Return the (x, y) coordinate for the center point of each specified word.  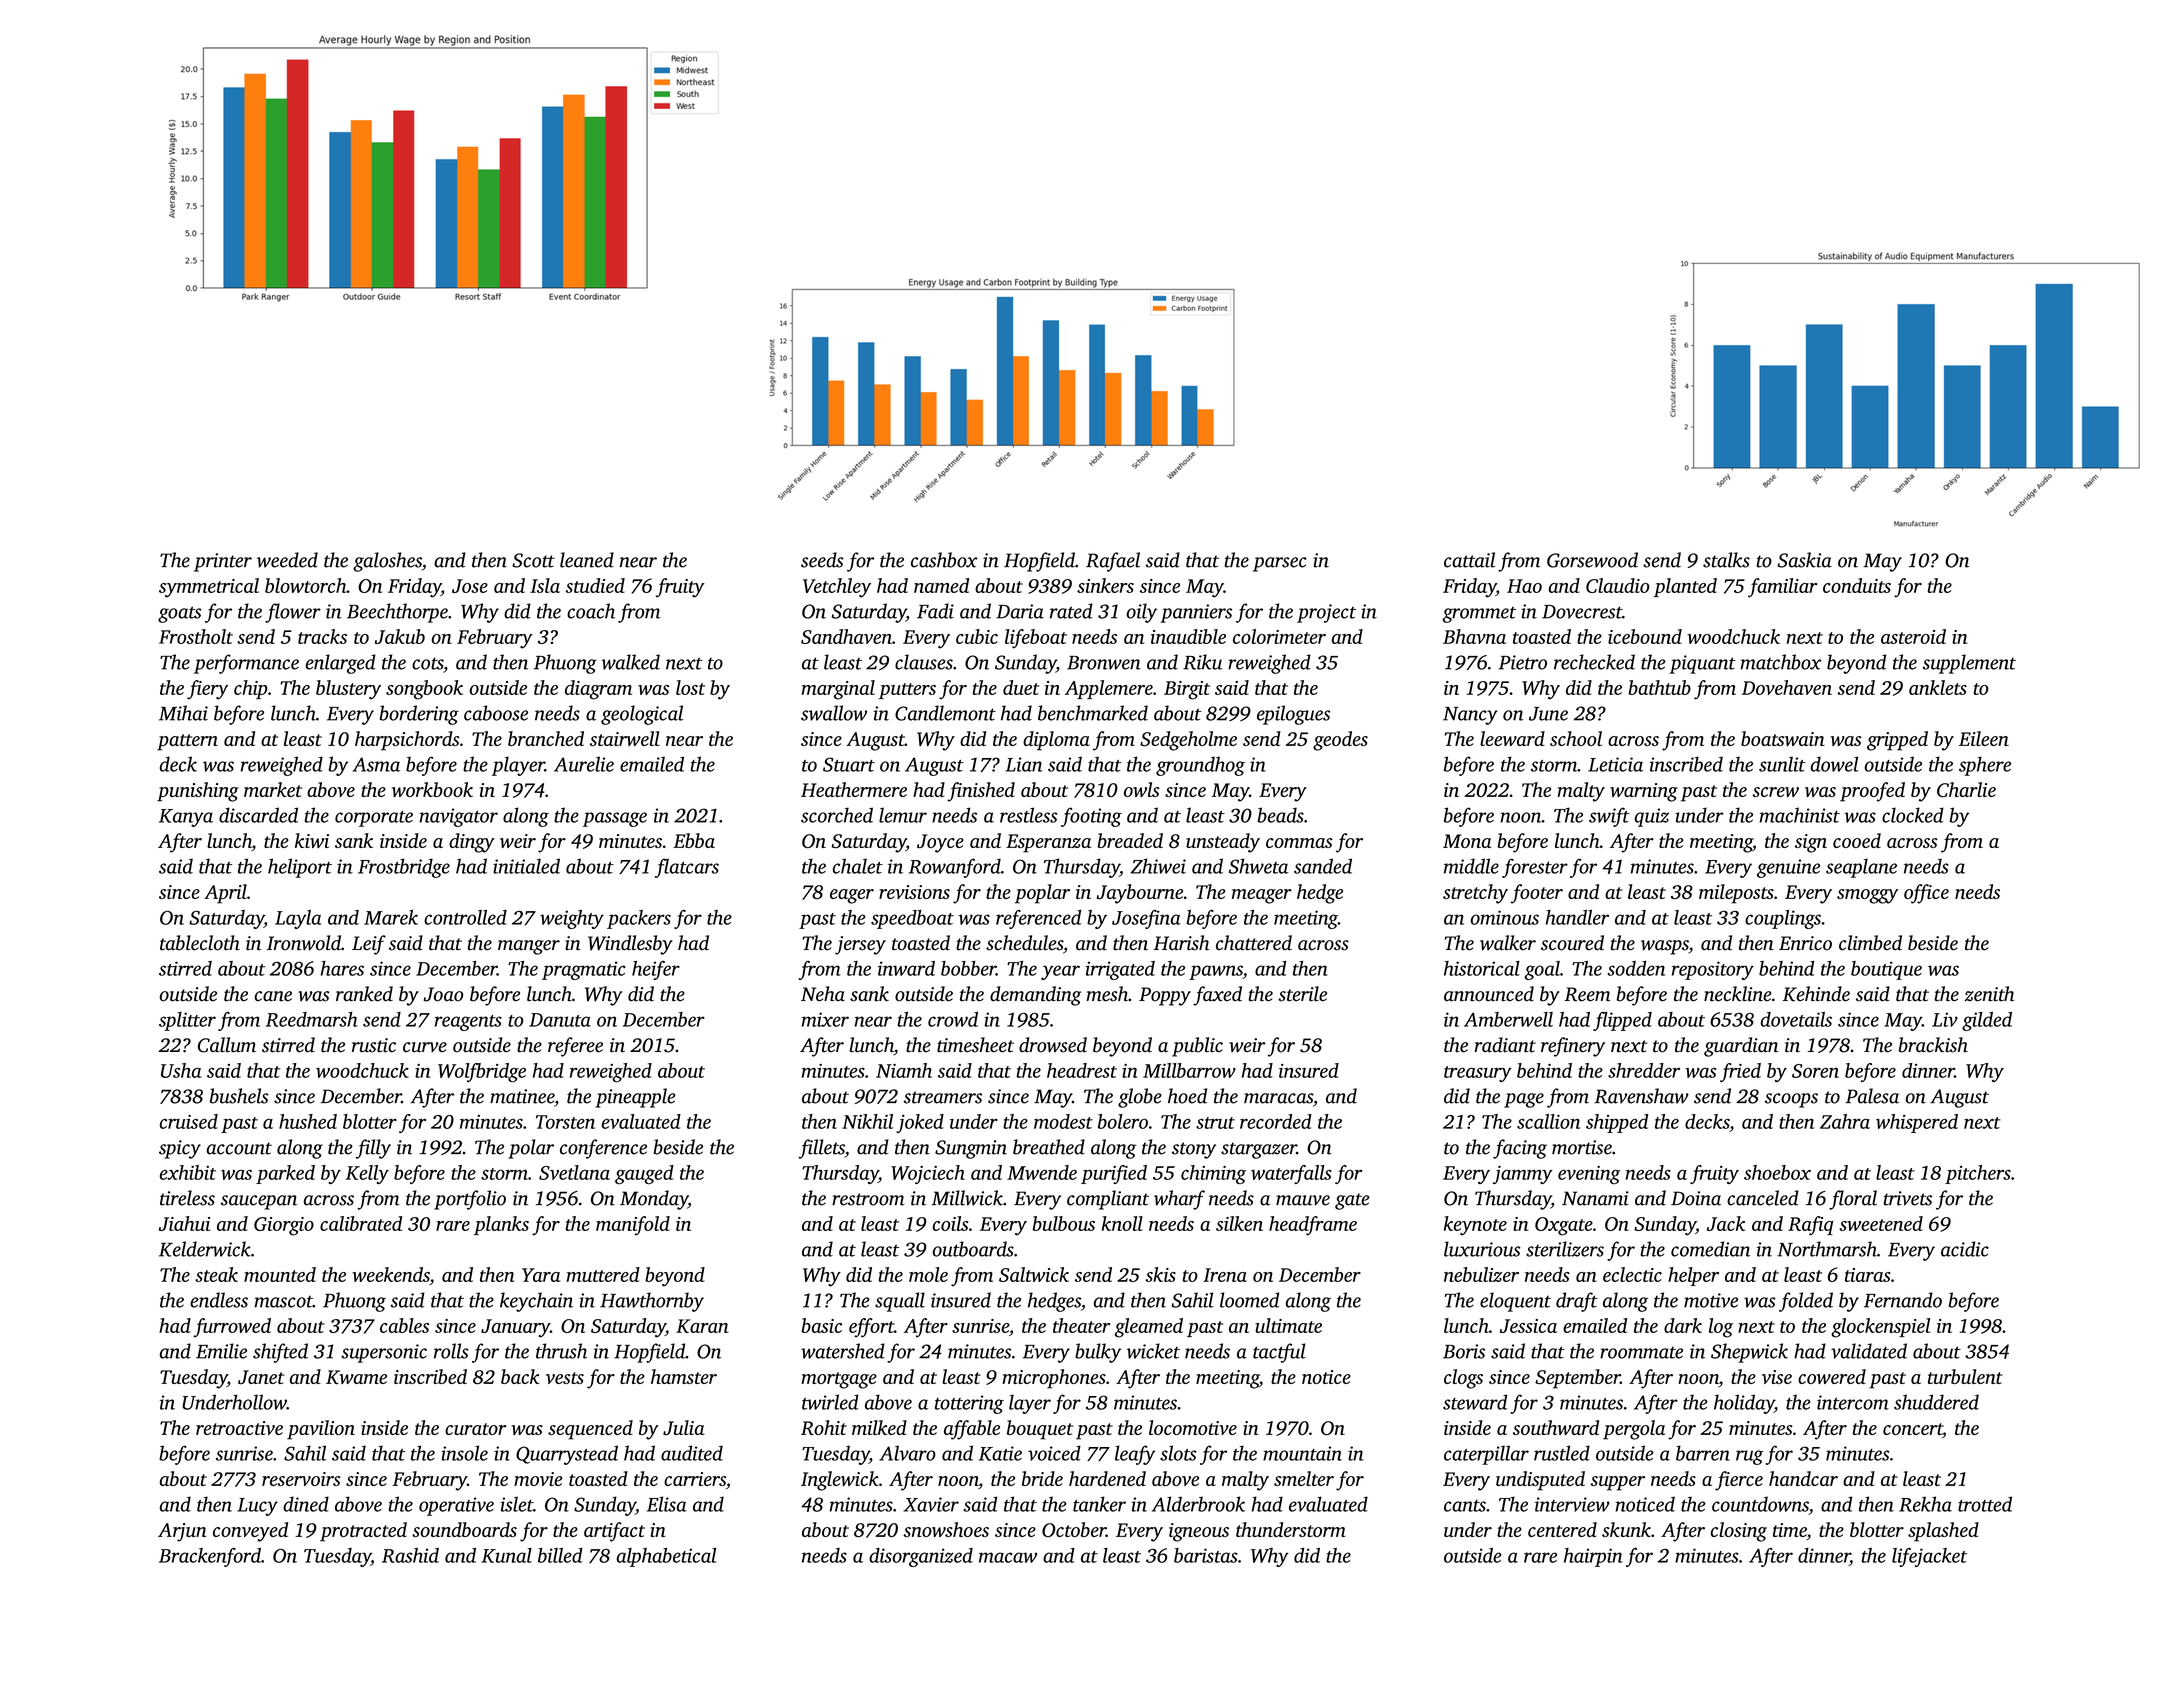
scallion (1548, 1121)
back (520, 1376)
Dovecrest (1582, 612)
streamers (943, 1097)
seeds (822, 560)
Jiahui (184, 1223)
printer (223, 562)
